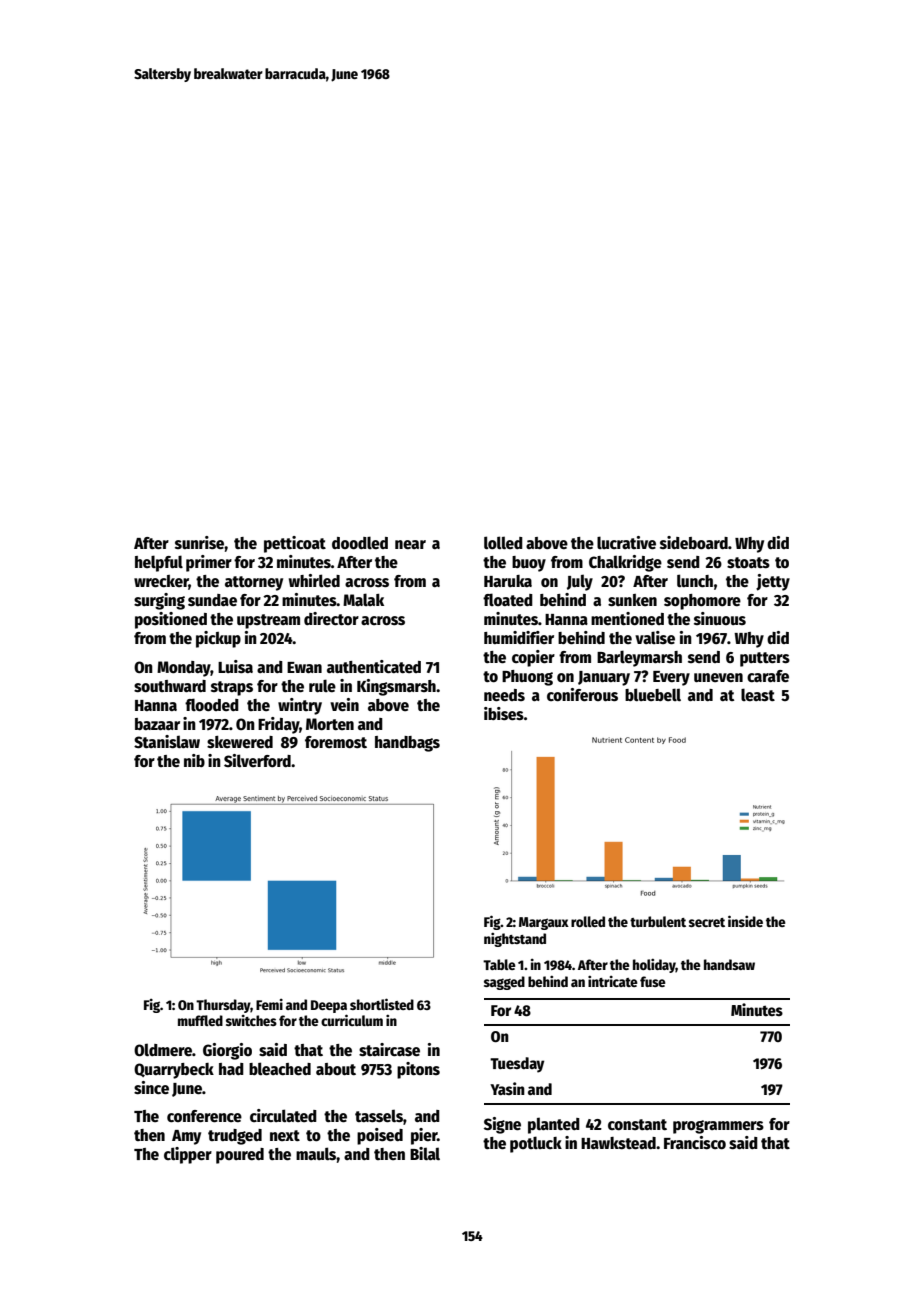 This document has width=924, height=1314. Describe the element at coordinates (544, 923) in the document. I see `Margaux` at that location.
